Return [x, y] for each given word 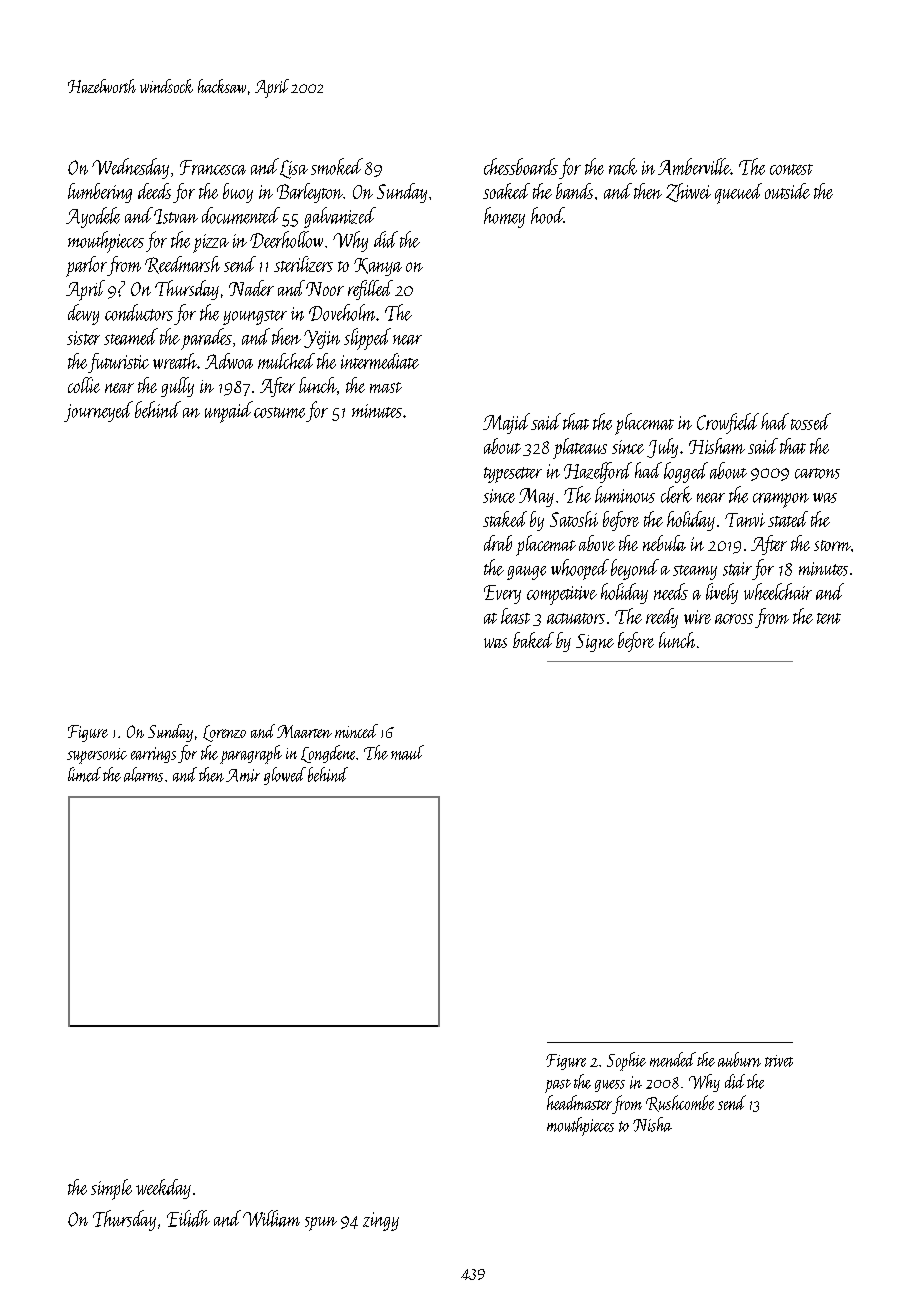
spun [321, 1224]
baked [533, 640]
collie [84, 385]
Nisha [652, 1124]
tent [829, 618]
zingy [381, 1221]
